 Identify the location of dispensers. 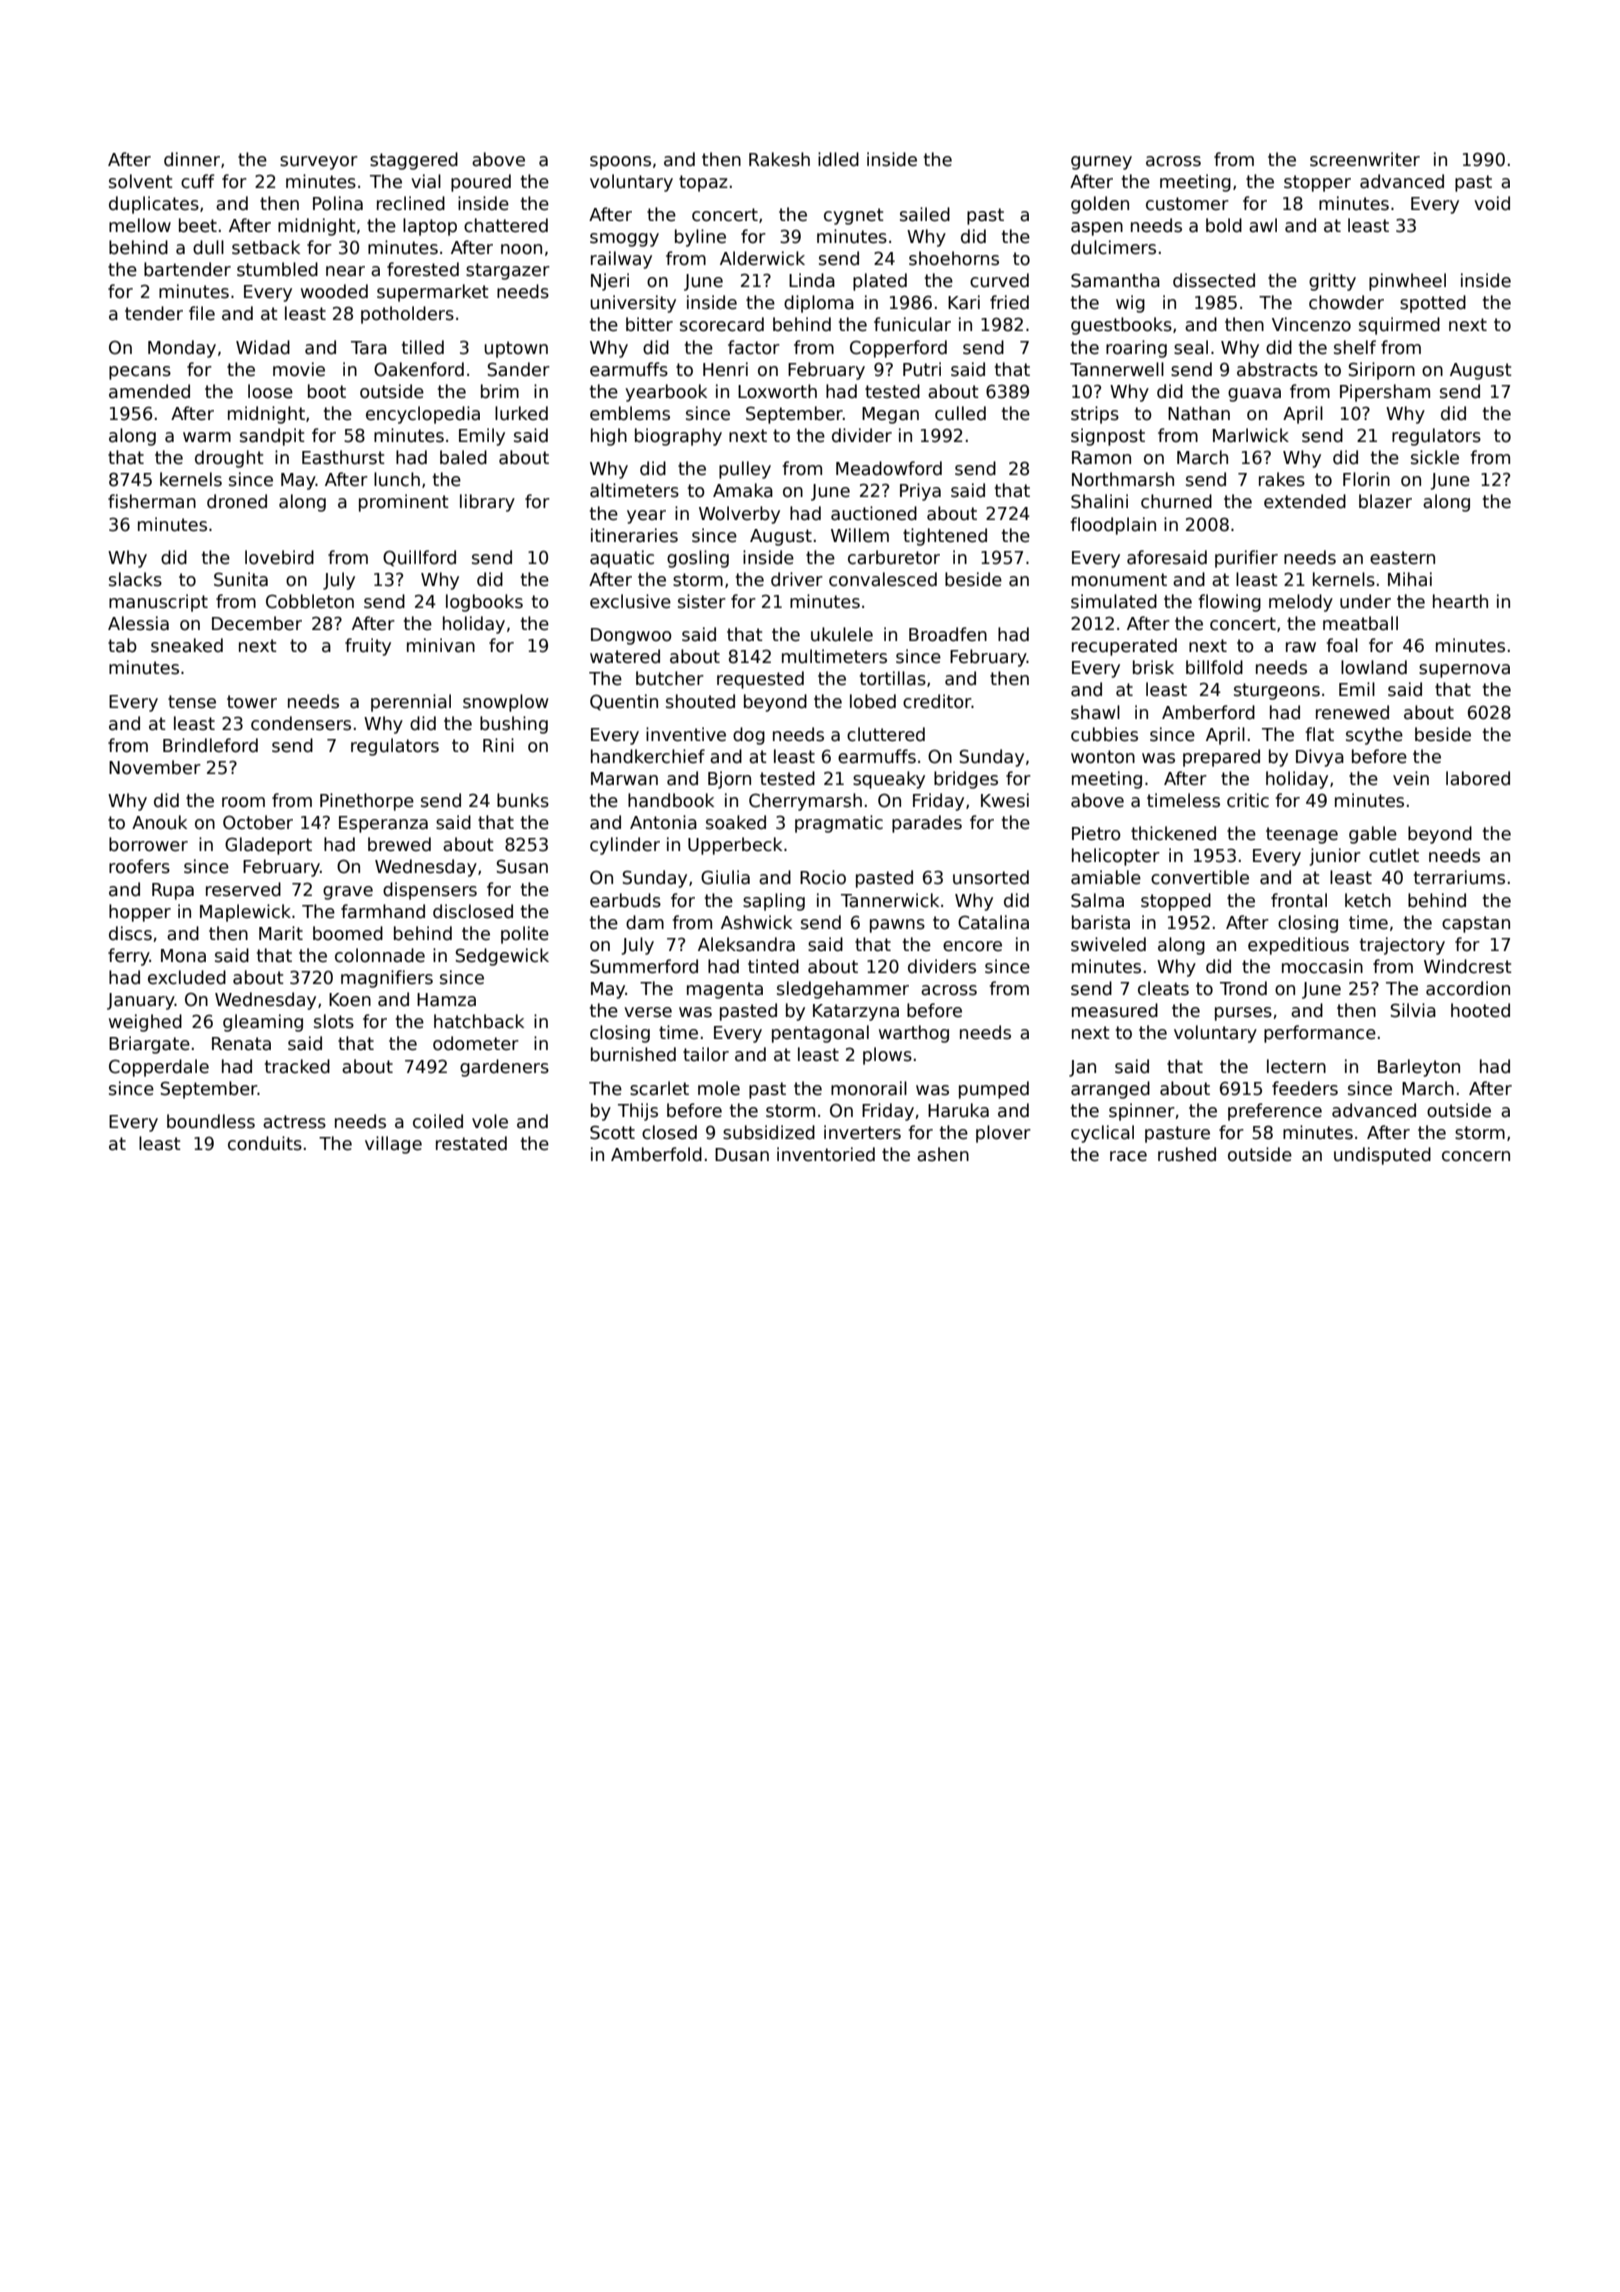
(430, 891).
